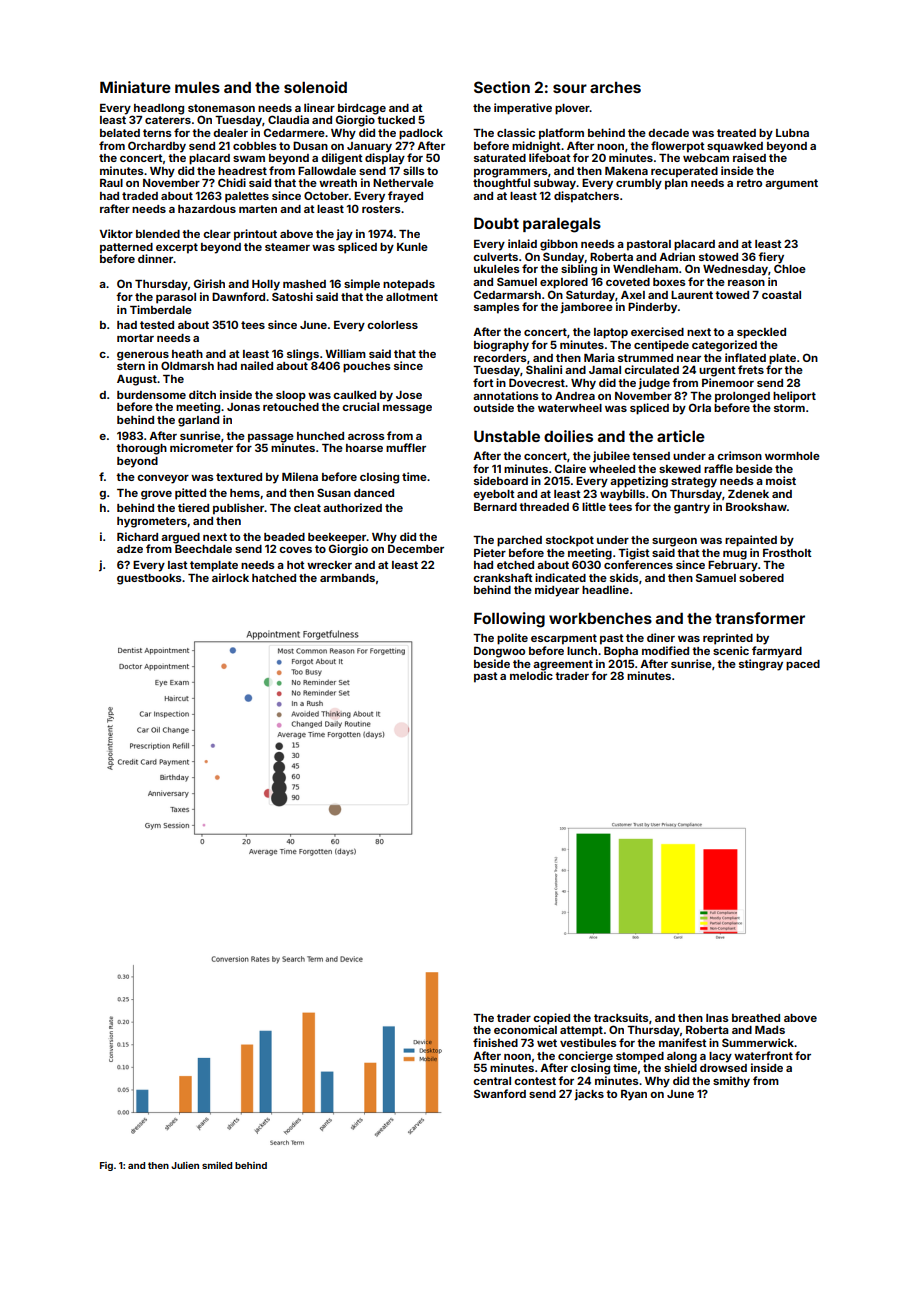 Image resolution: width=924 pixels, height=1308 pixels. Describe the element at coordinates (531, 675) in the page. I see `melodic` at that location.
